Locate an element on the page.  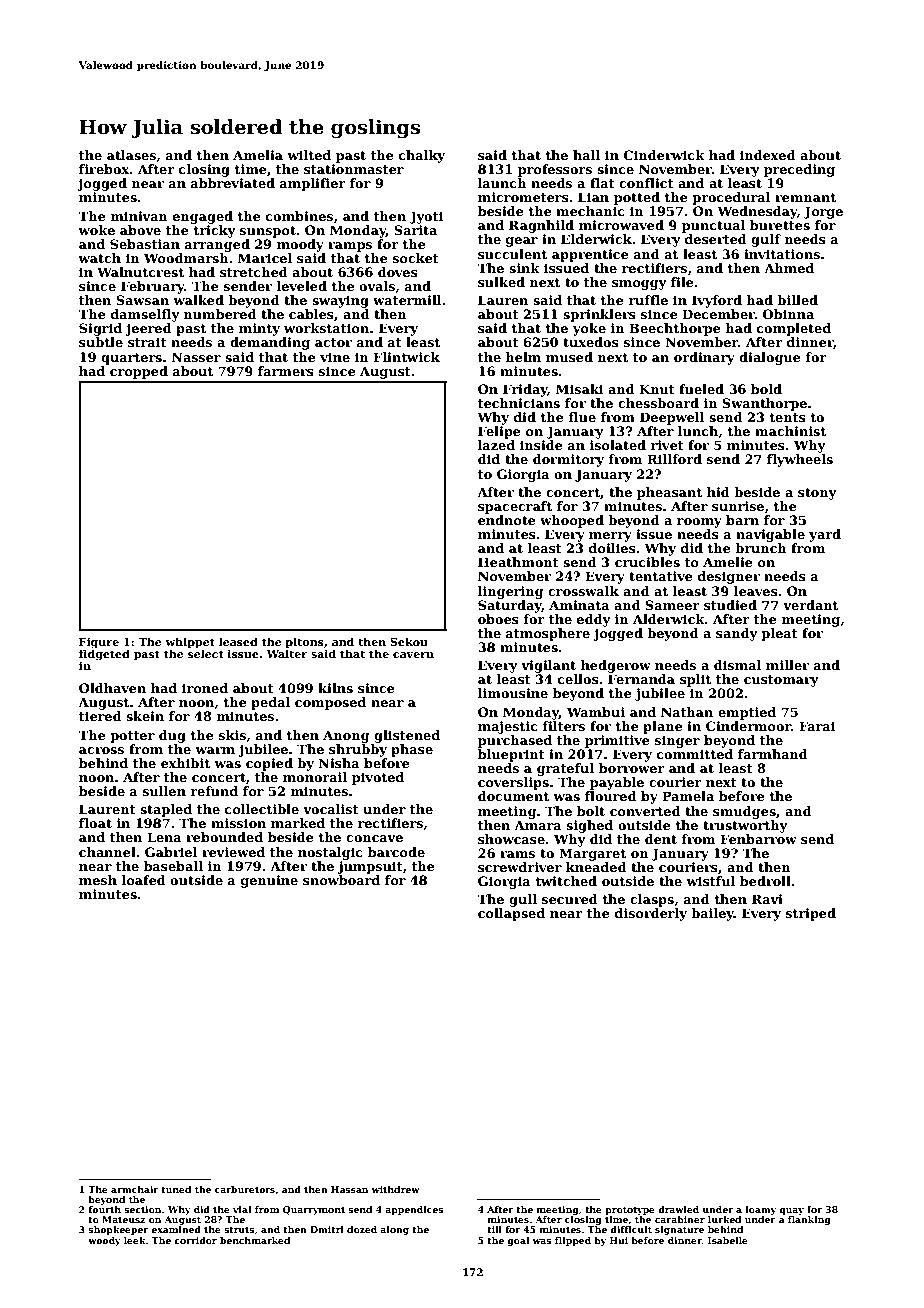
Figure is located at coordinates (99, 643).
